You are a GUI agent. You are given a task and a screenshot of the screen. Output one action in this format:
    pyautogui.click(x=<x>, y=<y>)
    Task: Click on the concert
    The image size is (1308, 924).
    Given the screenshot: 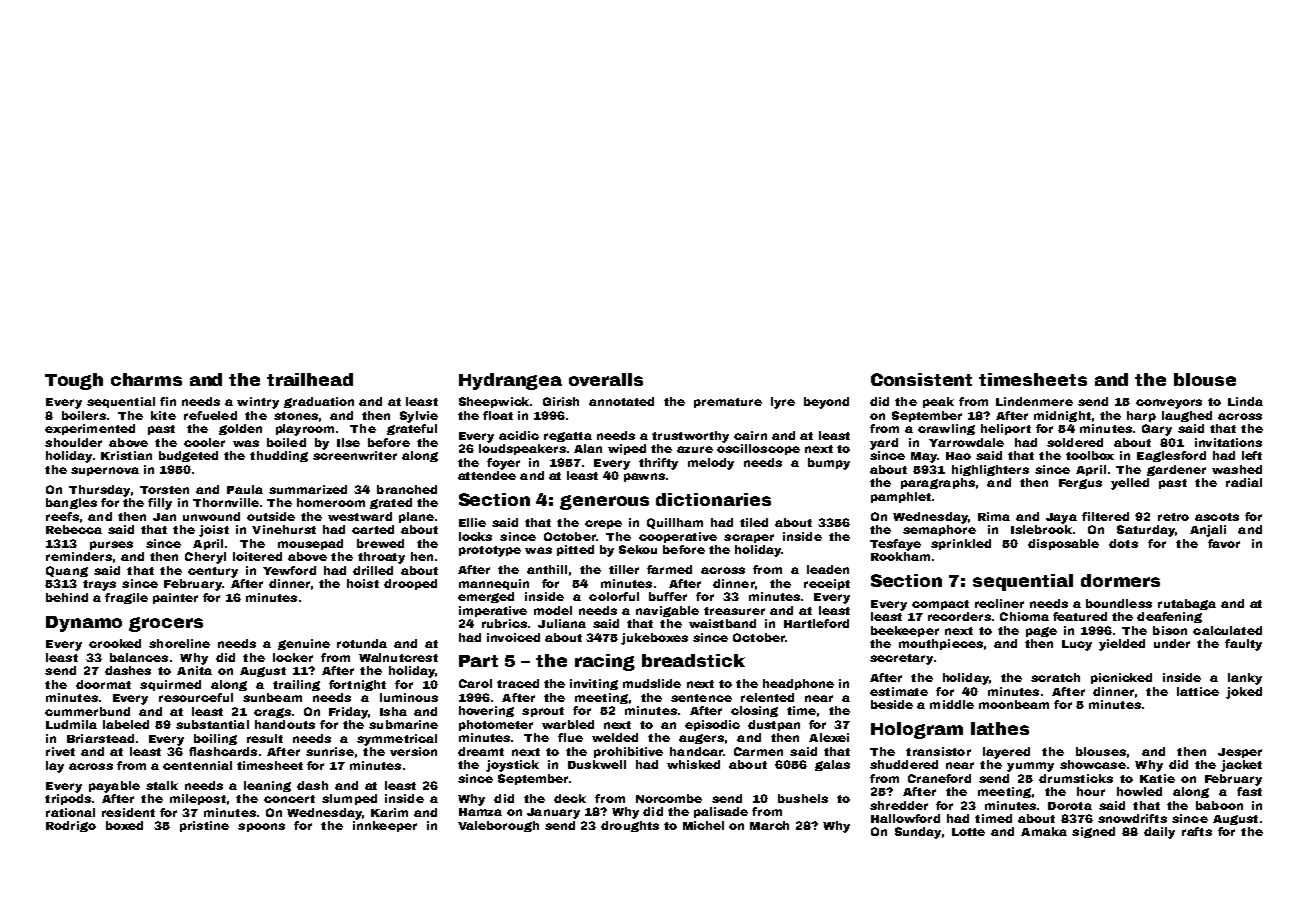 What is the action you would take?
    pyautogui.click(x=289, y=799)
